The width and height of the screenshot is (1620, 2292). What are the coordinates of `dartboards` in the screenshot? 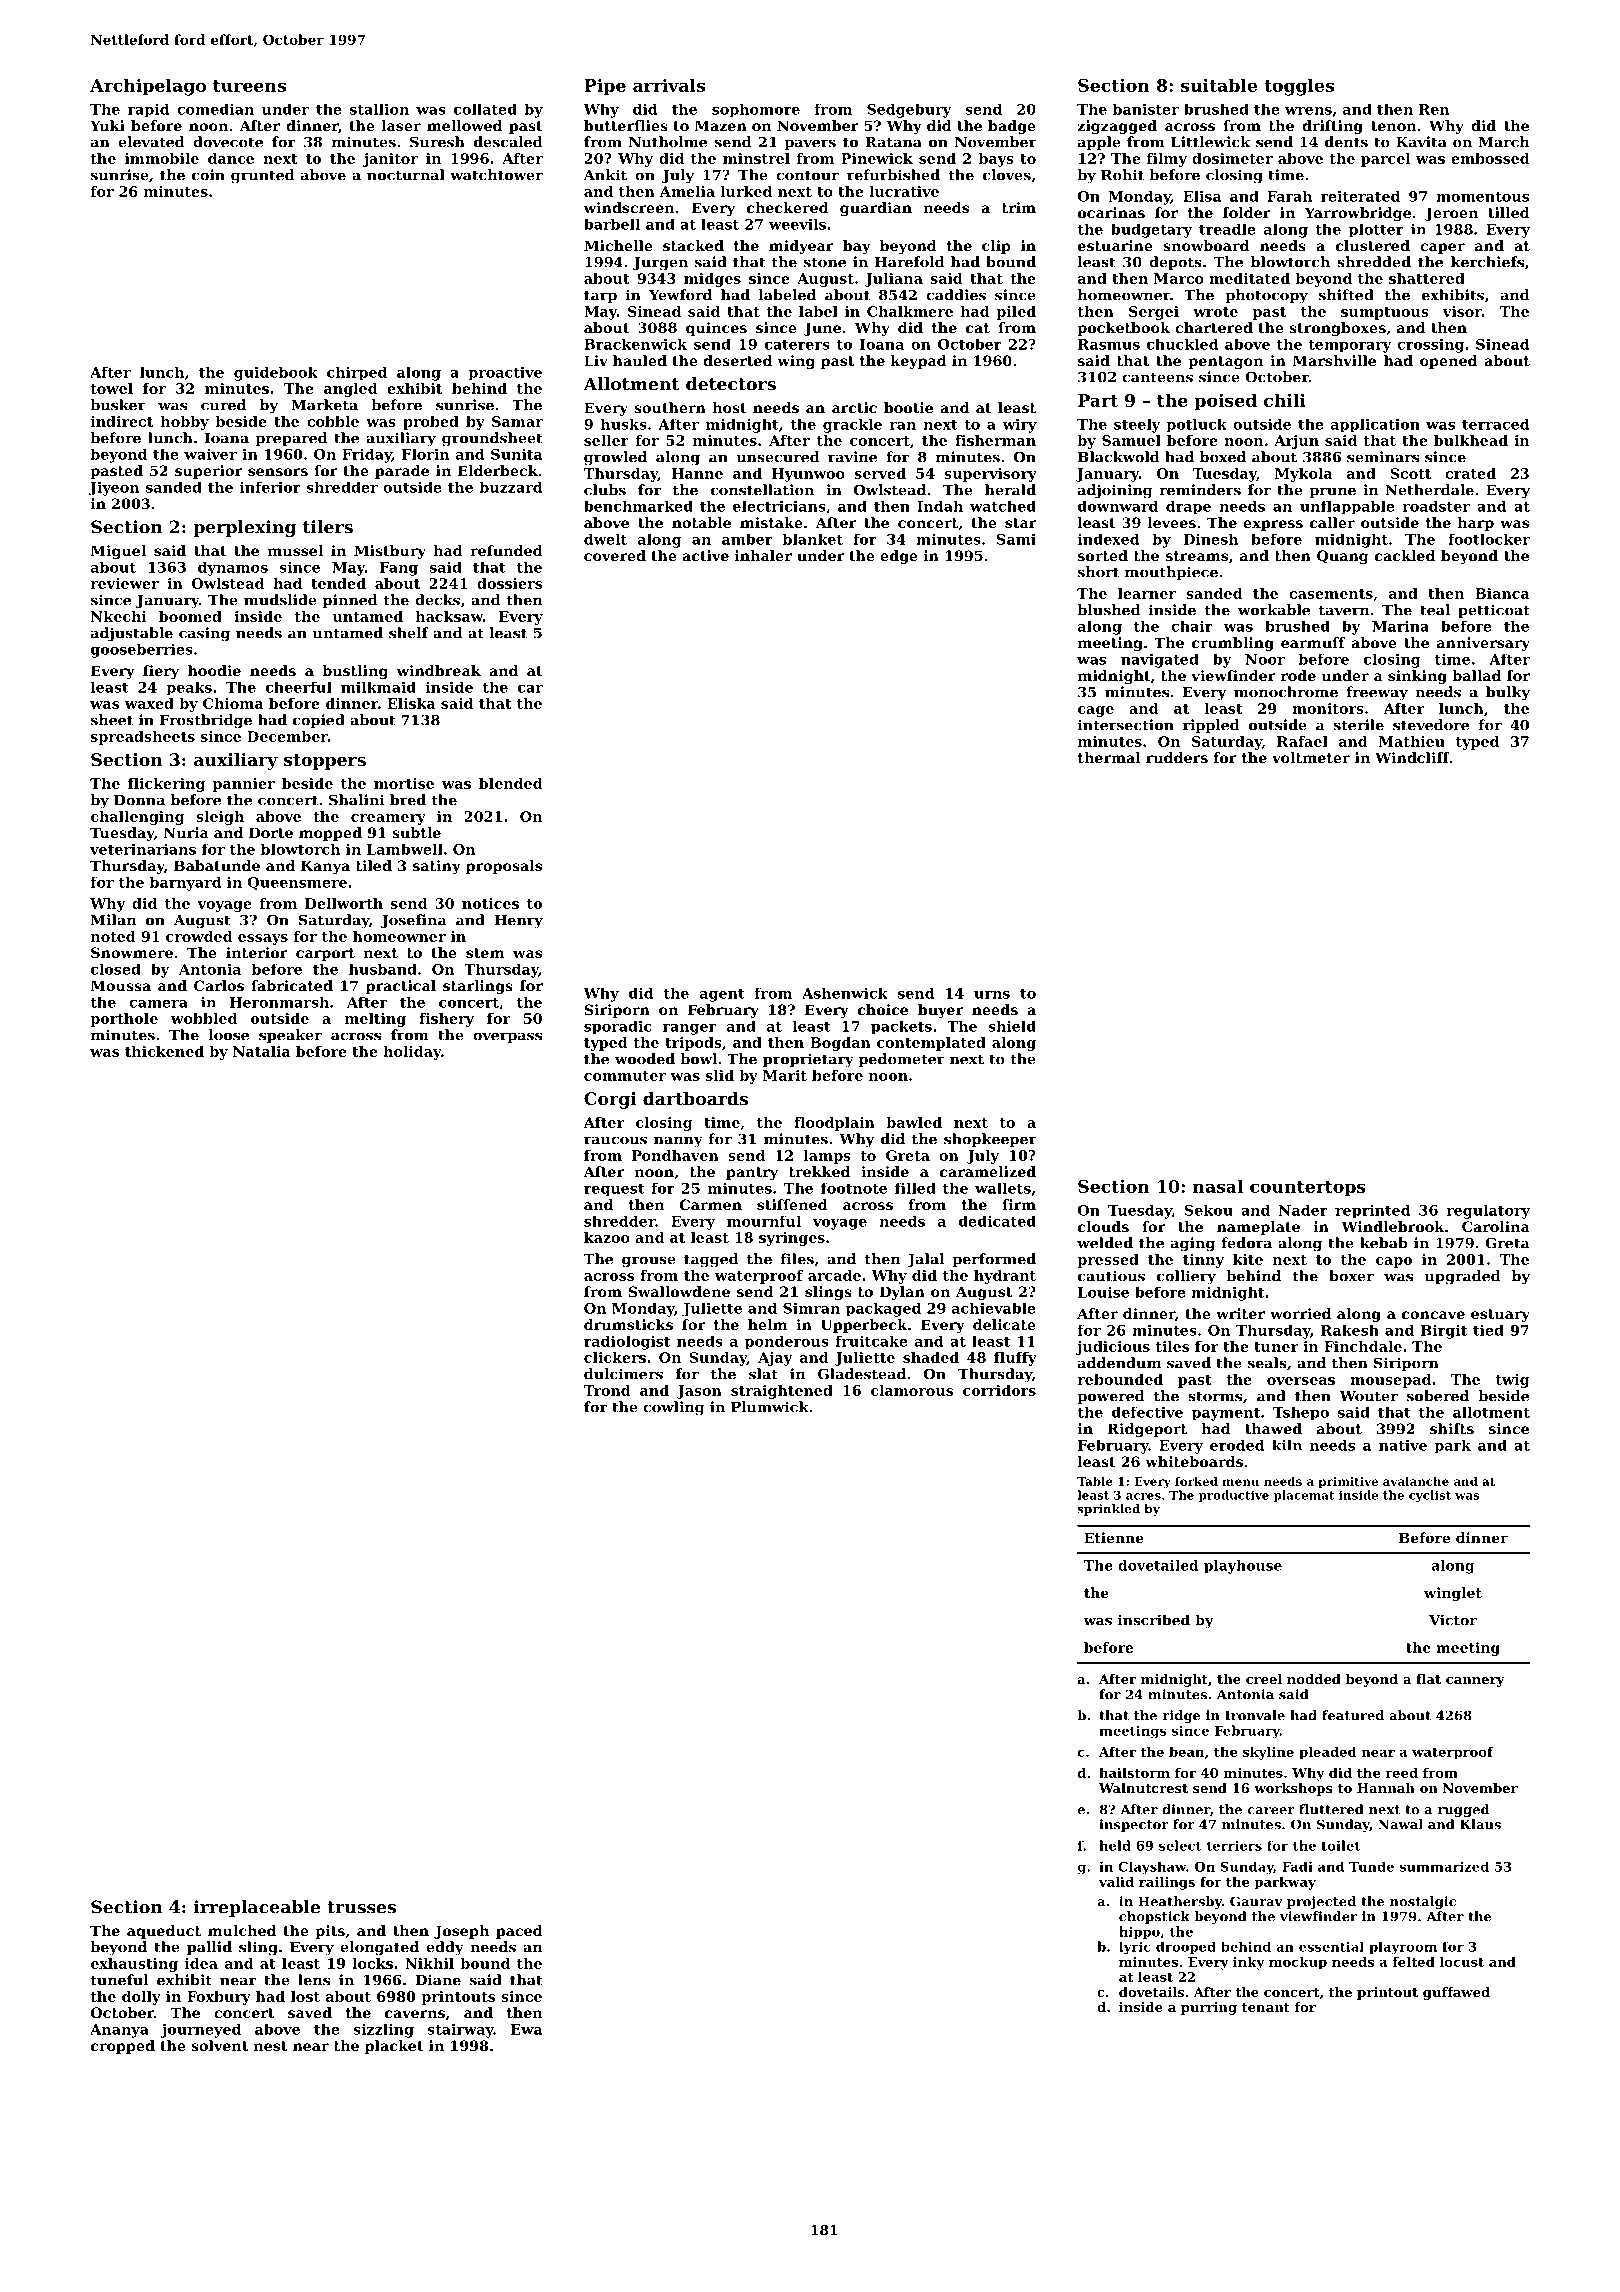 It's located at (695, 1098).
